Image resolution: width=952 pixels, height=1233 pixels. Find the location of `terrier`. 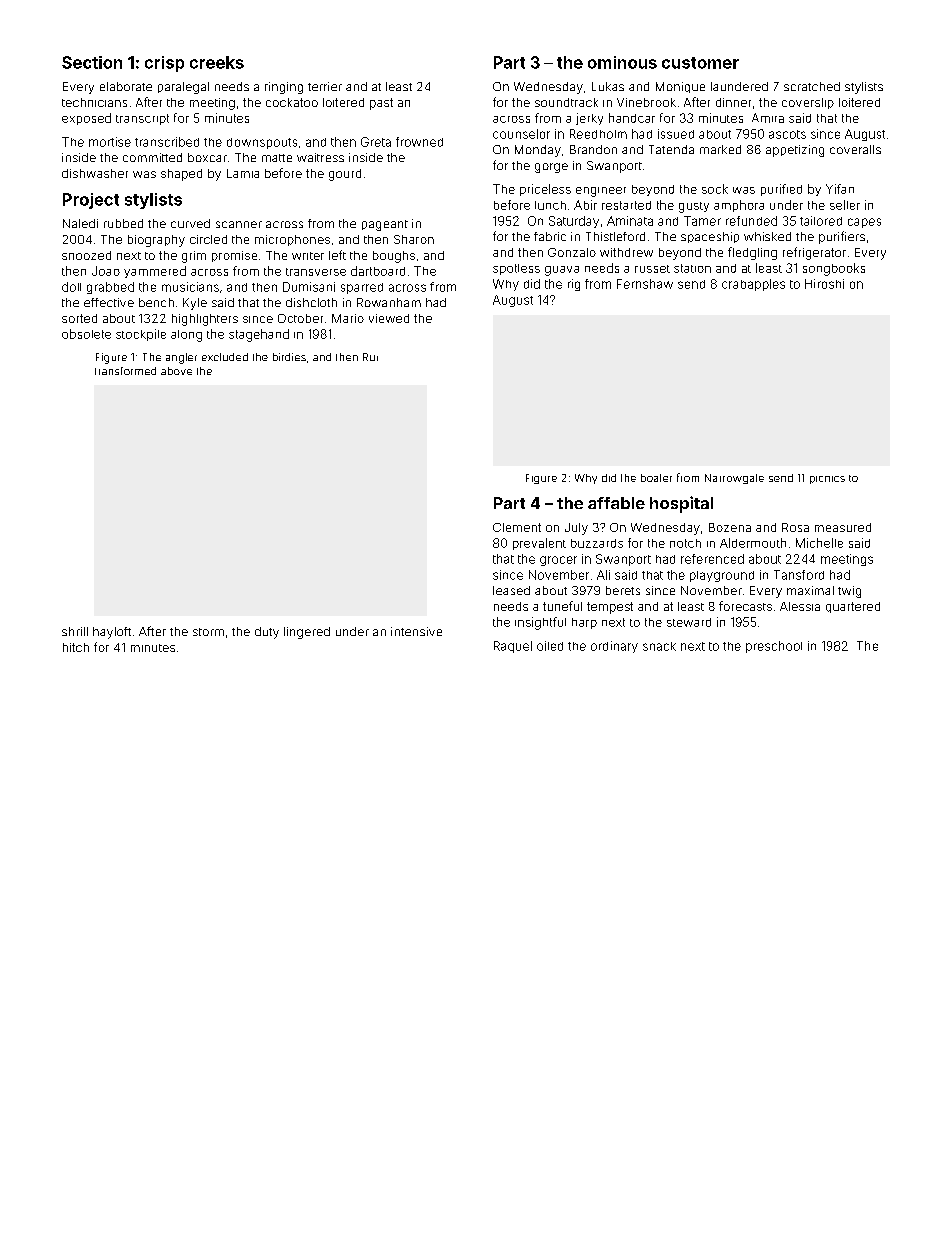

terrier is located at coordinates (325, 86).
